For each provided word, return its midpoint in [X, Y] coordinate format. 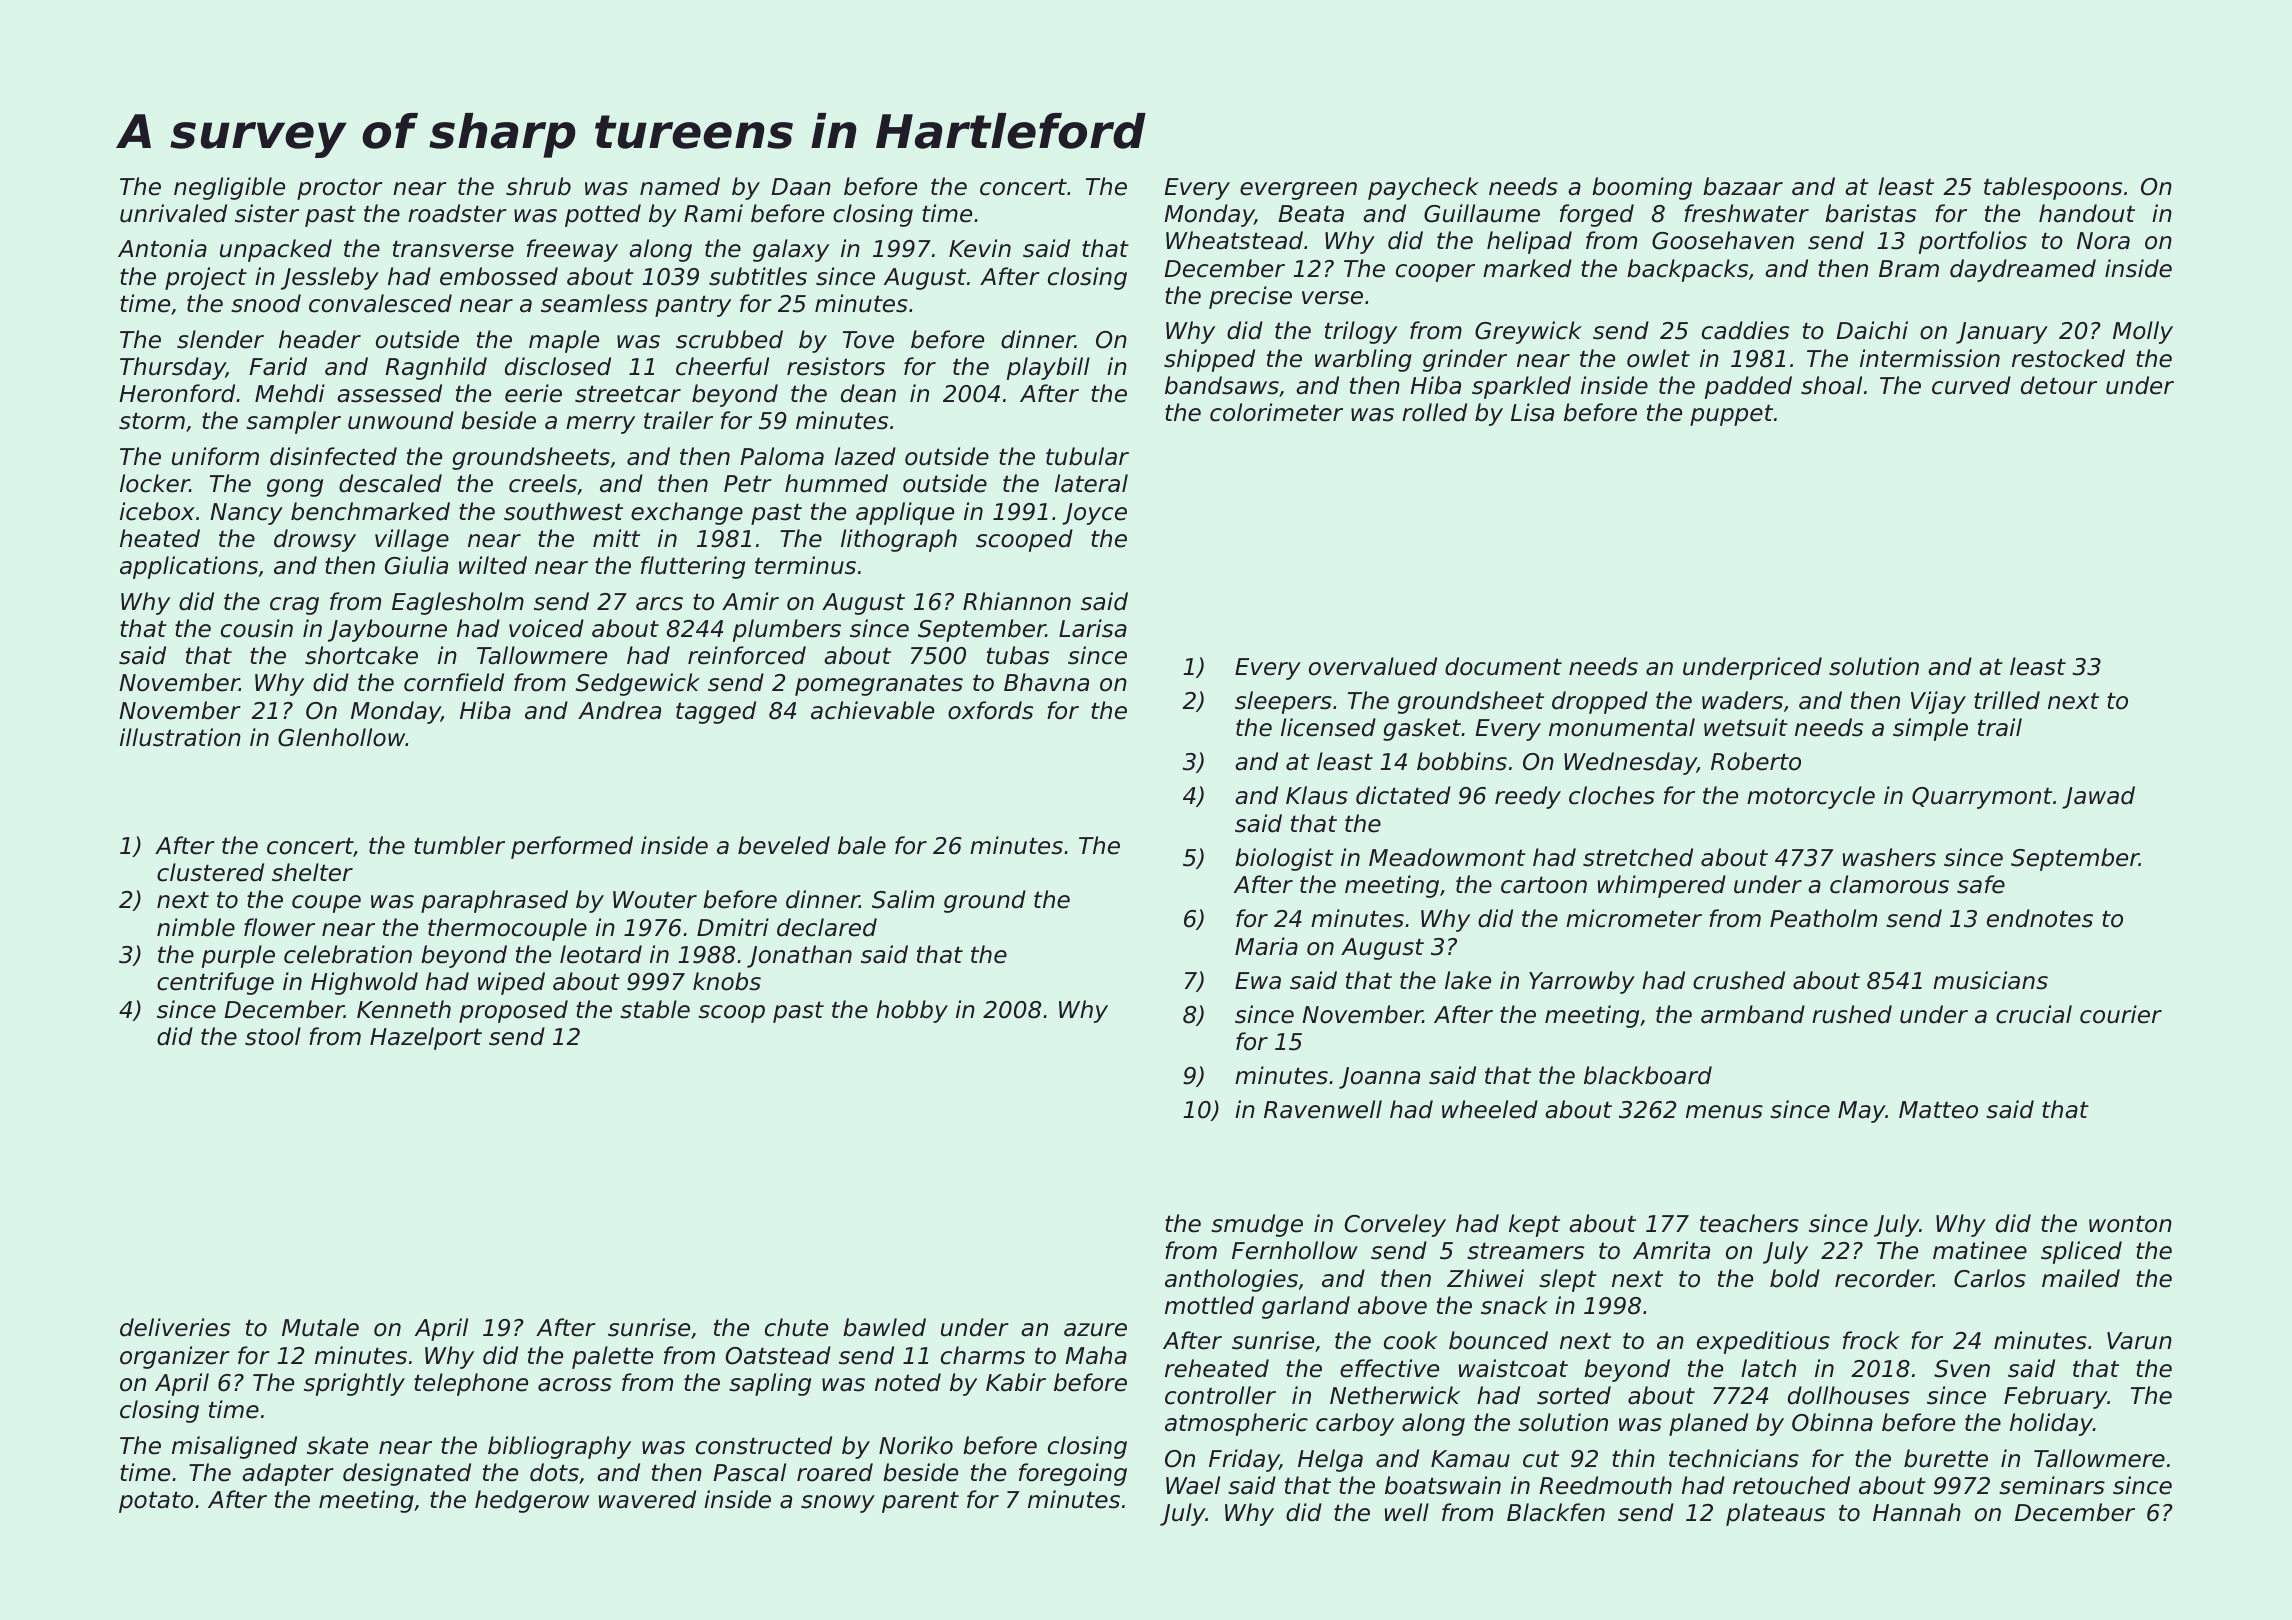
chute [796, 1327]
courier [2121, 1014]
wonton [2130, 1224]
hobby [912, 1011]
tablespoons [2053, 188]
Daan [801, 187]
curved [1971, 385]
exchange [687, 513]
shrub [538, 186]
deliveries [175, 1327]
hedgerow [532, 1501]
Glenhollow [342, 737]
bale [862, 845]
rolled [1434, 412]
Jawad [2098, 797]
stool [273, 1036]
